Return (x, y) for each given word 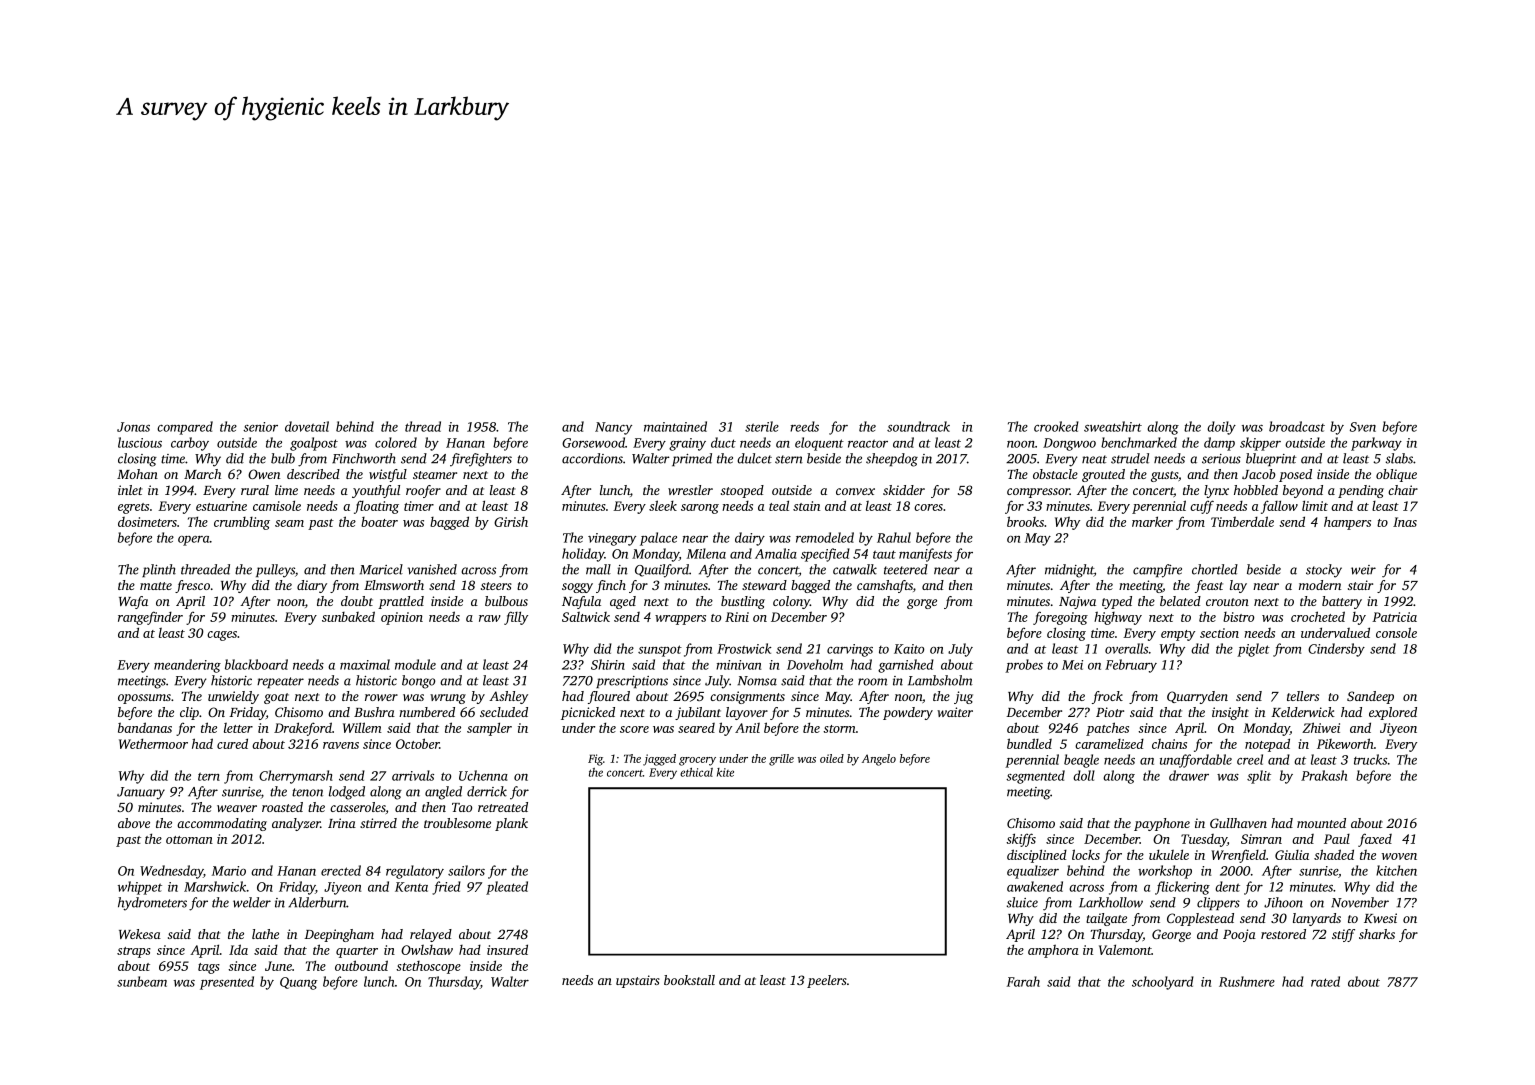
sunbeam (142, 981)
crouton (1227, 602)
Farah (1023, 981)
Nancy (613, 428)
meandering (187, 666)
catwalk (855, 569)
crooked (1056, 426)
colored (396, 442)
